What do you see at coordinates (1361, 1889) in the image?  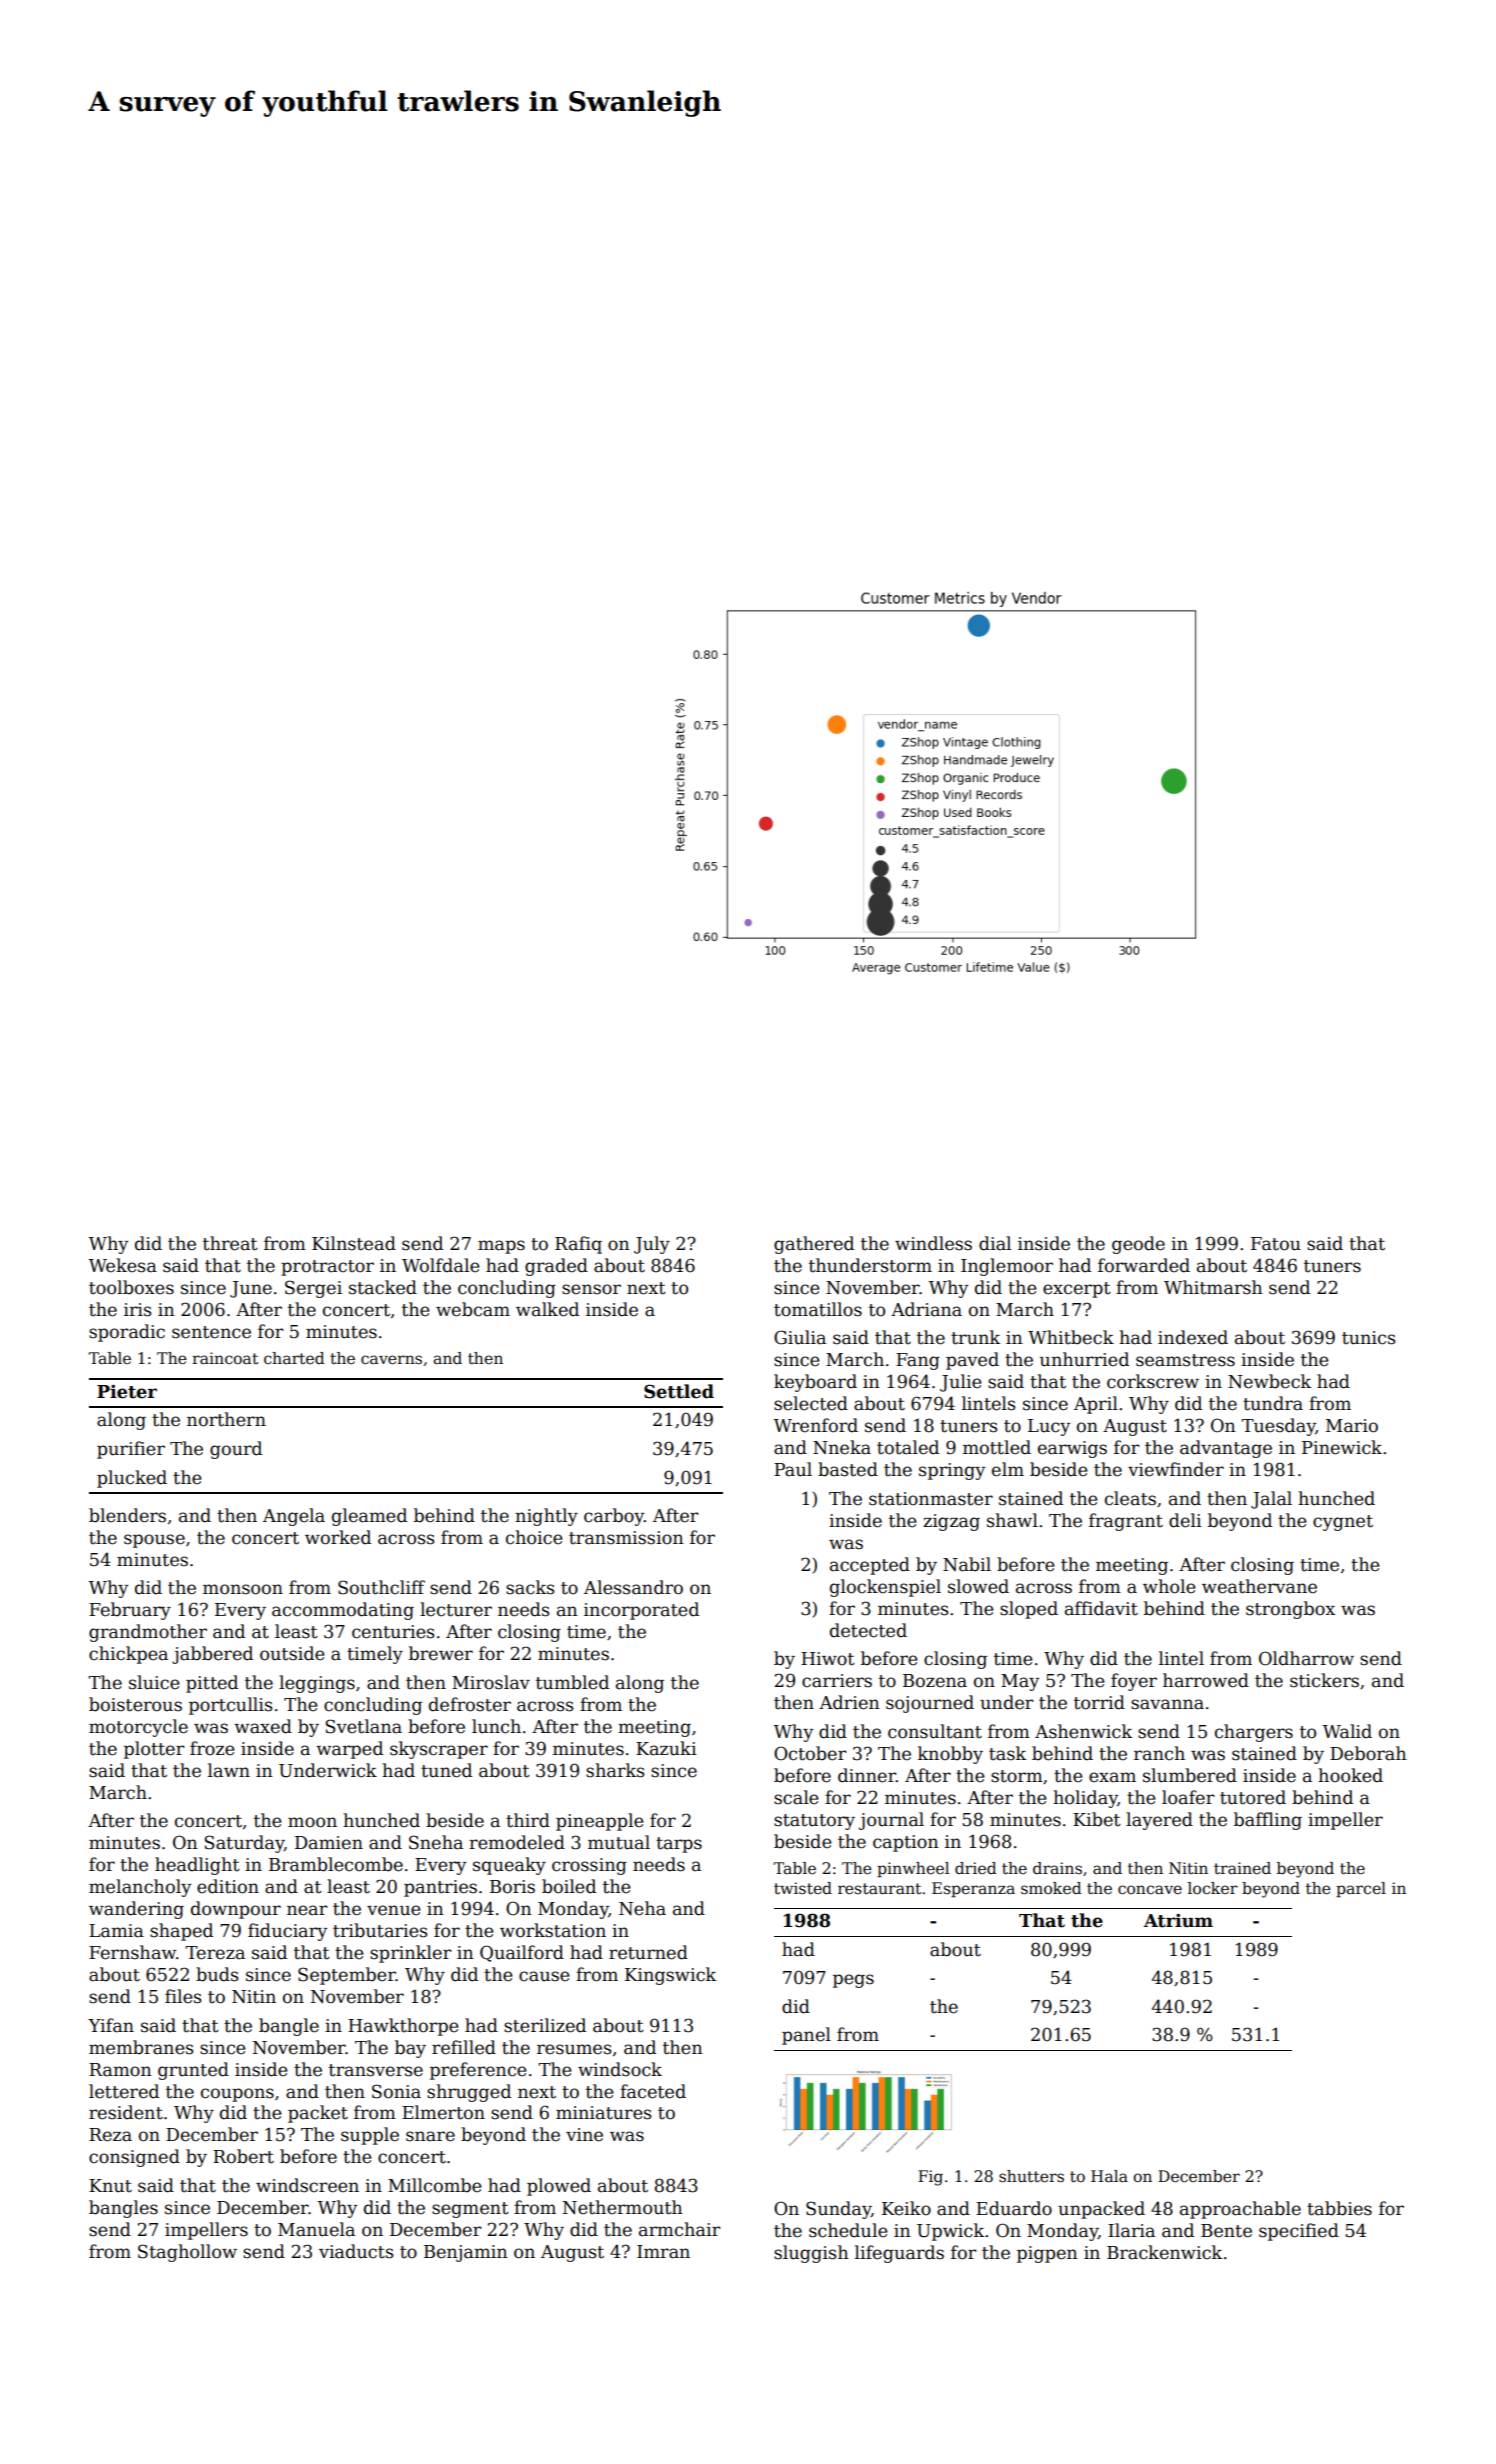 I see `parcel` at bounding box center [1361, 1889].
